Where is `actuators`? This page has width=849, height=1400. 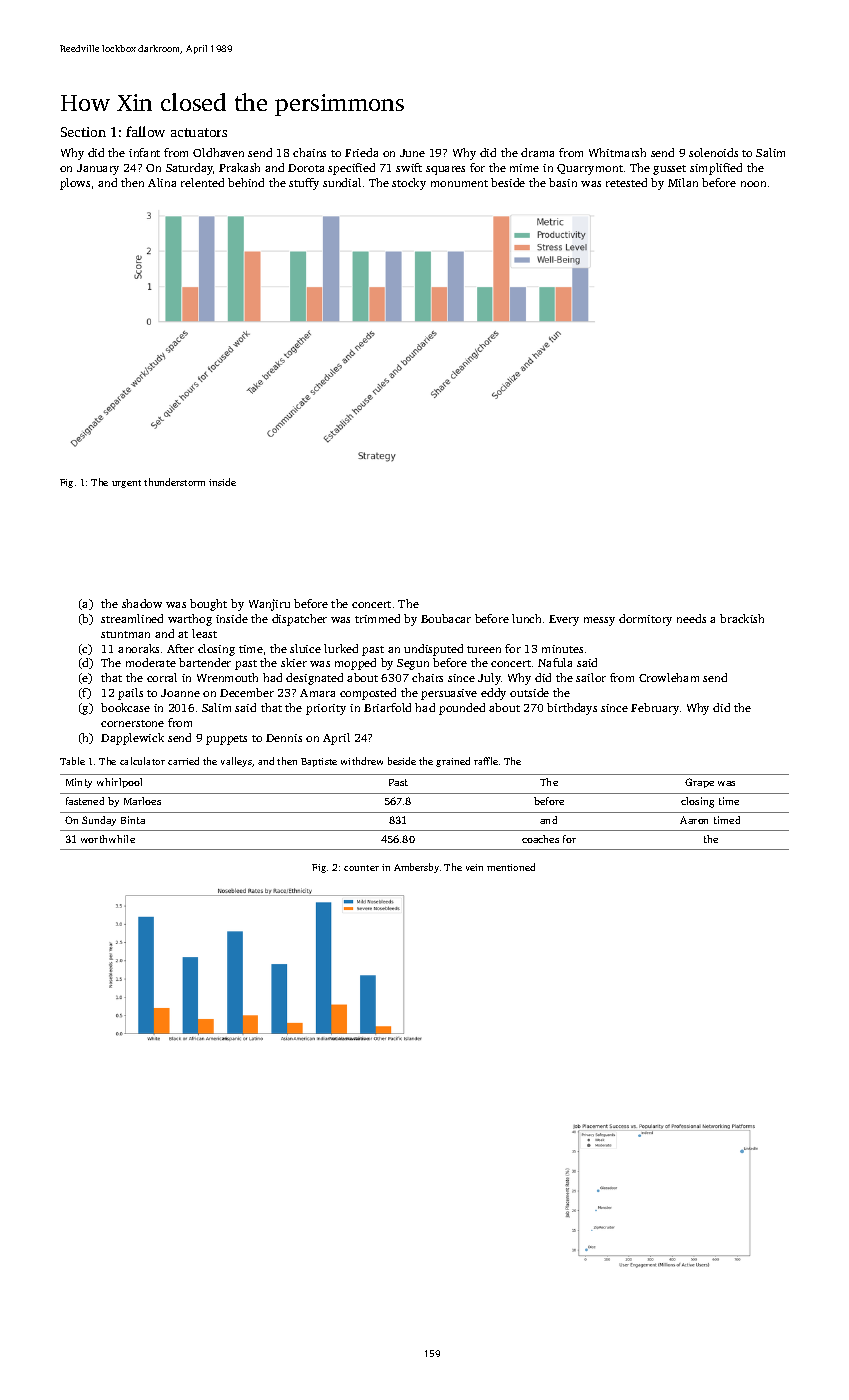
actuators is located at coordinates (199, 132).
